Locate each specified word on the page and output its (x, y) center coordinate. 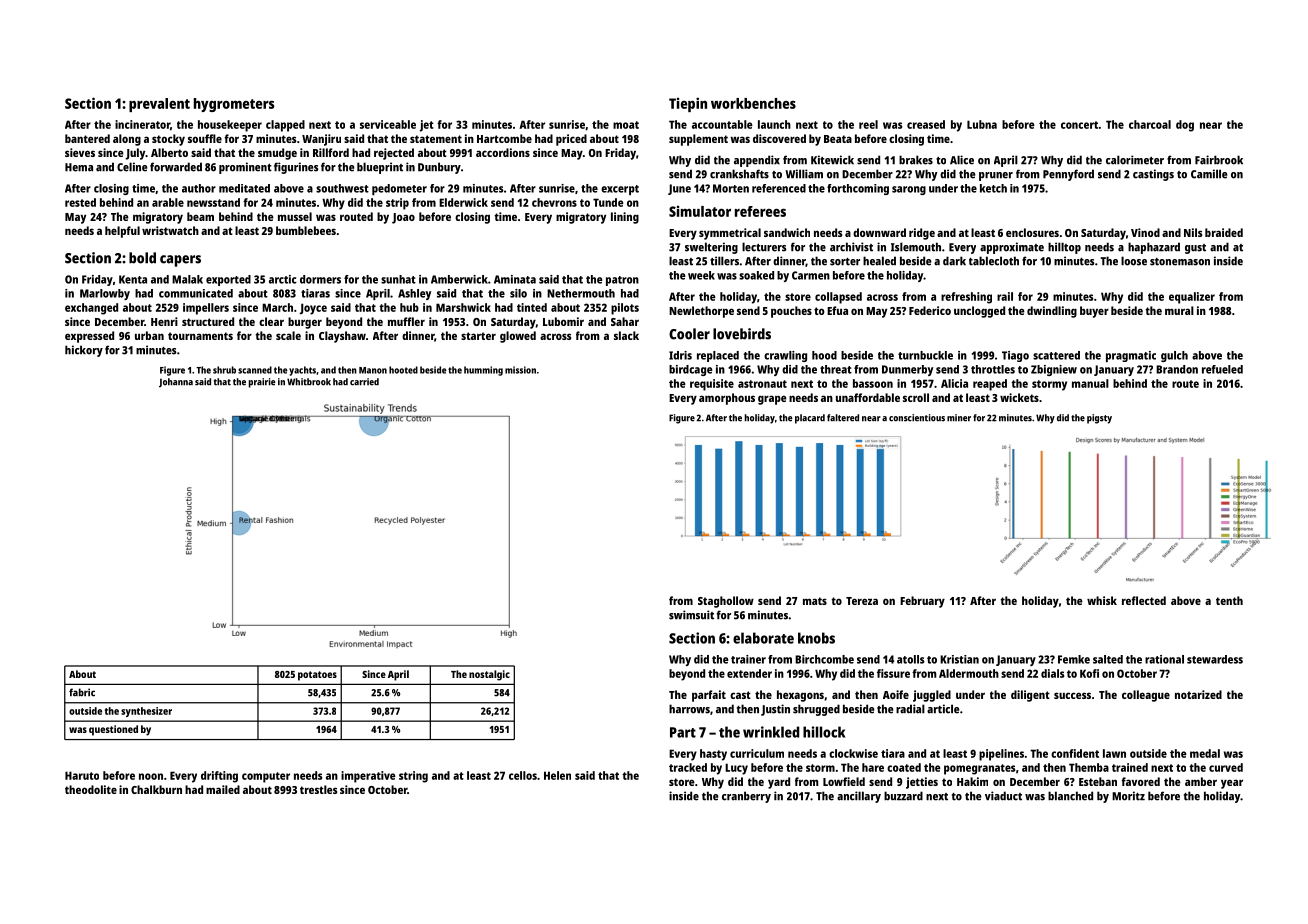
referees (760, 211)
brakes (916, 160)
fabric (82, 692)
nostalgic (489, 675)
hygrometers (234, 105)
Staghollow (726, 602)
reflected (1144, 600)
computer (266, 777)
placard (810, 419)
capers (180, 261)
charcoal (1150, 124)
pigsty (1099, 419)
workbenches (753, 103)
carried (364, 382)
